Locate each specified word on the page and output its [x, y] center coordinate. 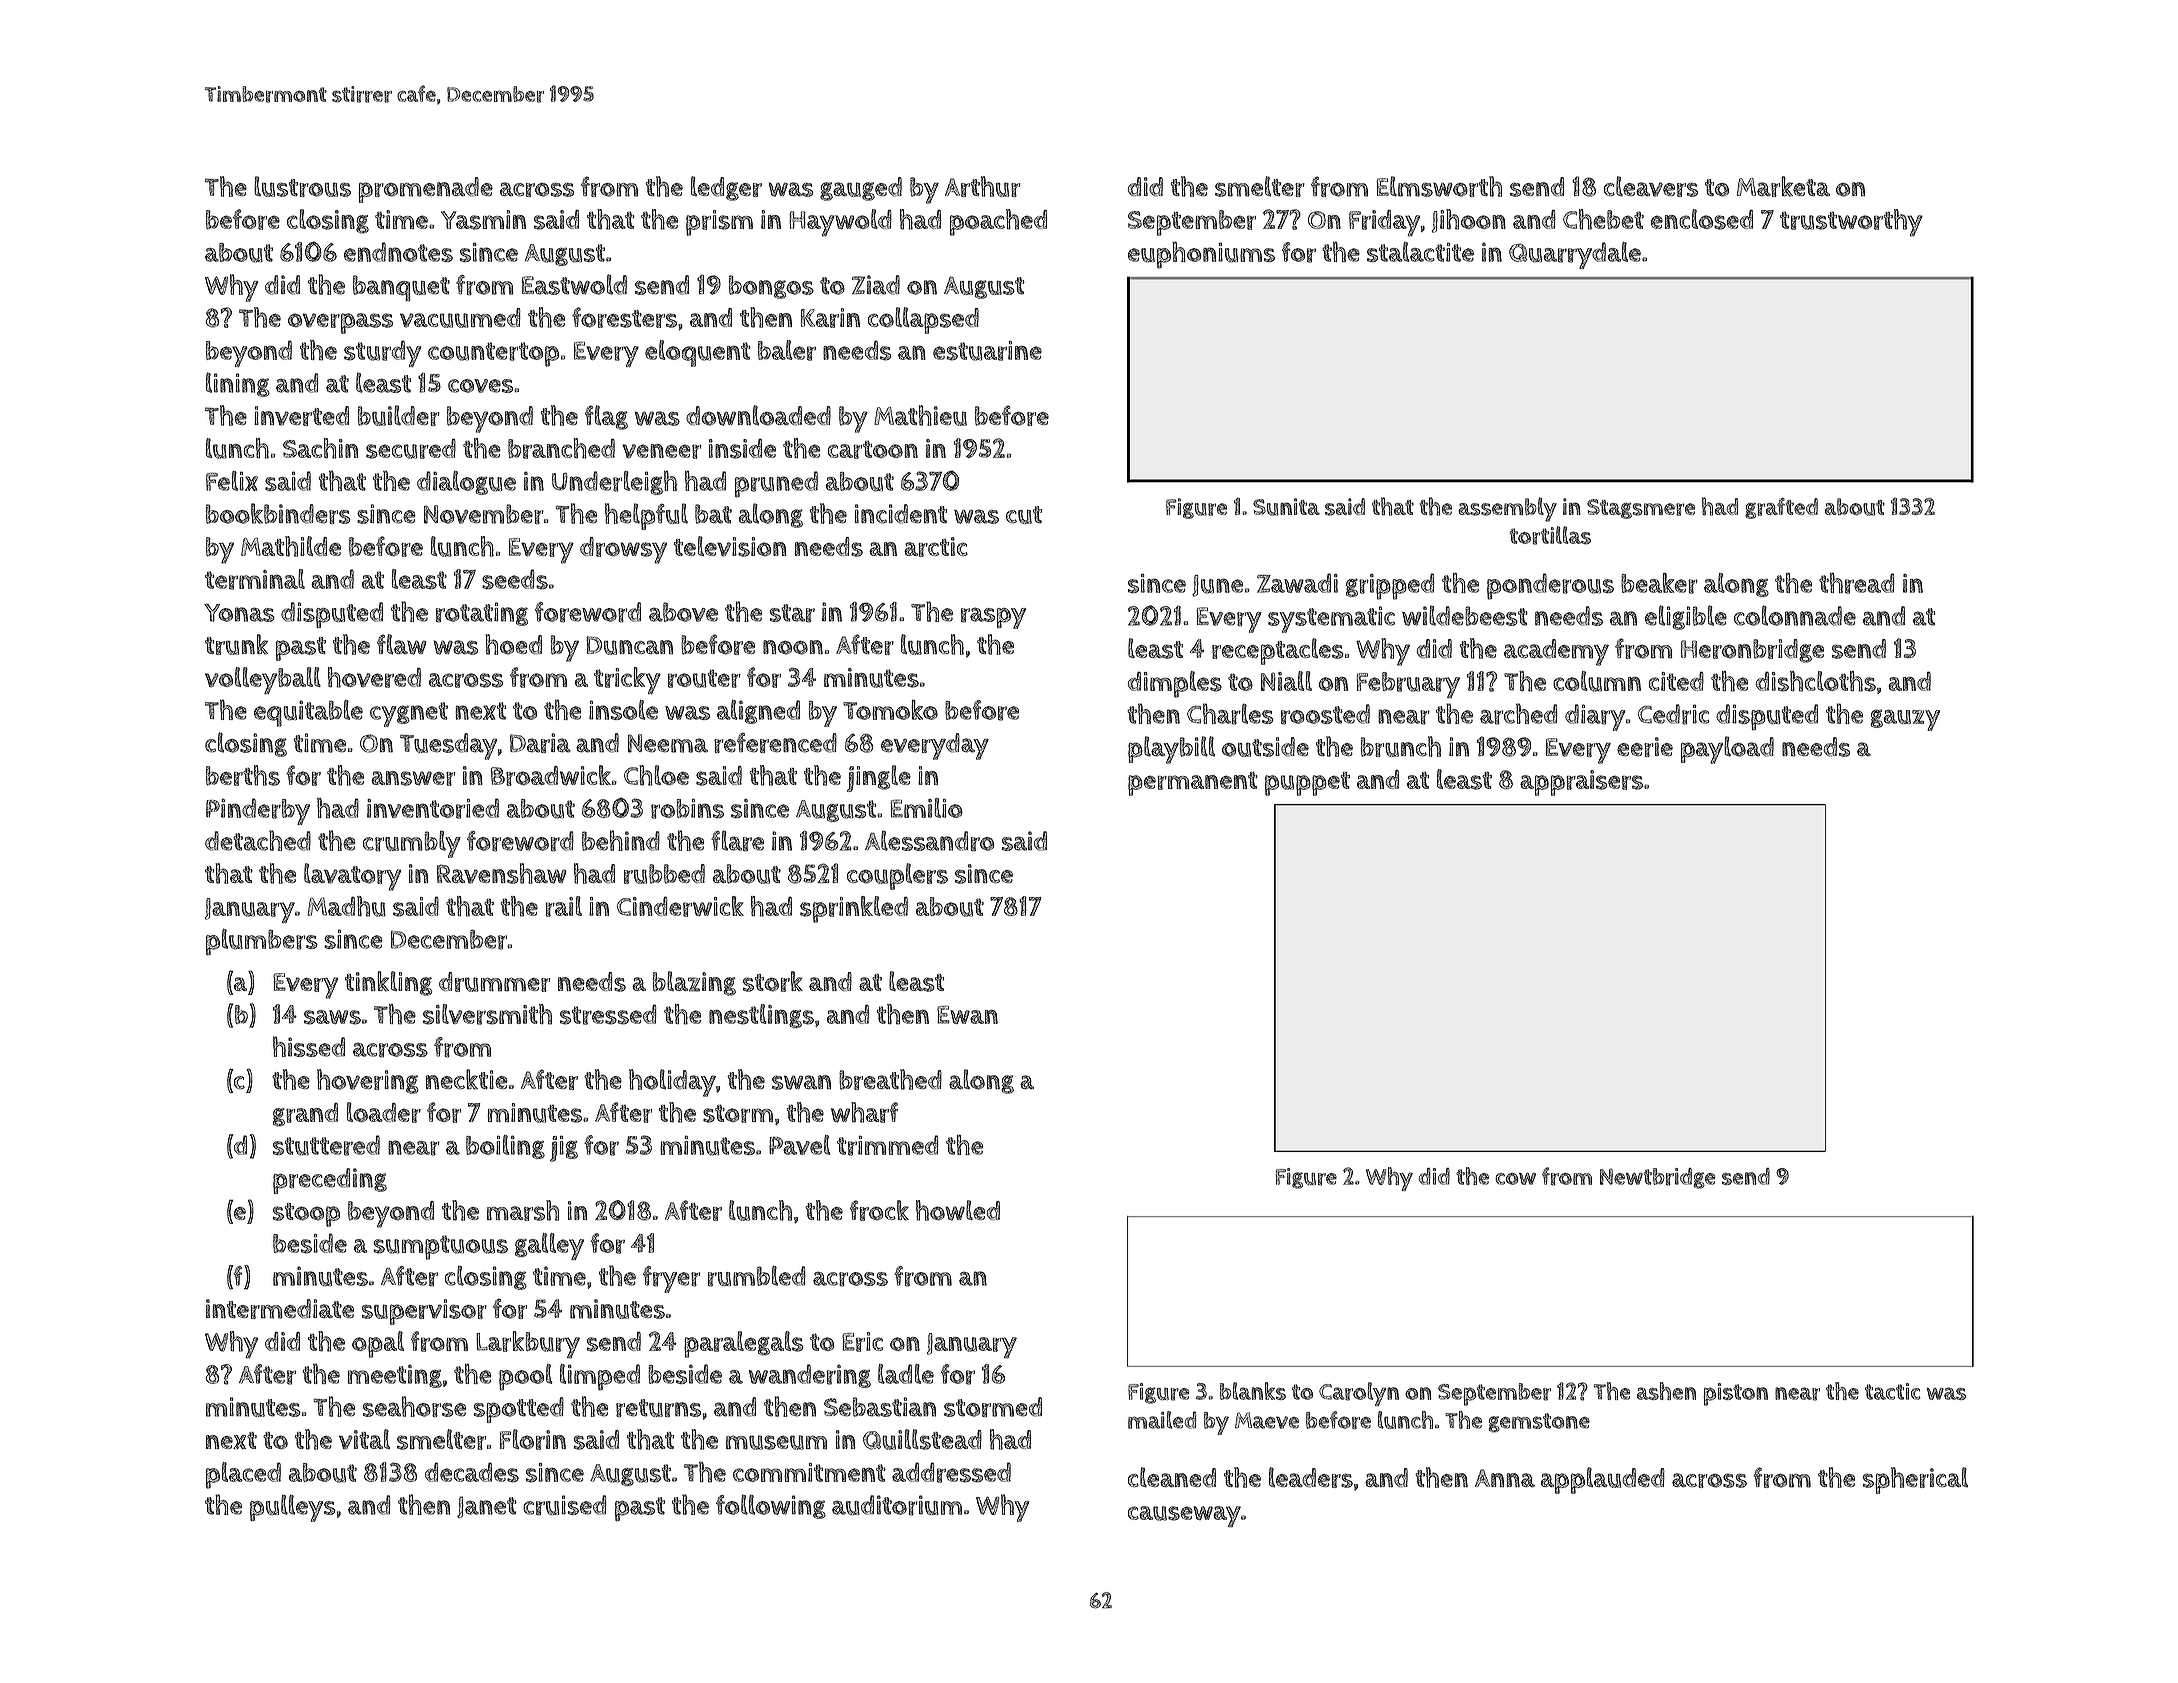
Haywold [840, 223]
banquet [401, 288]
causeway [1184, 1517]
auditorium [897, 1505]
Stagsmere [1641, 509]
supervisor [424, 1312]
